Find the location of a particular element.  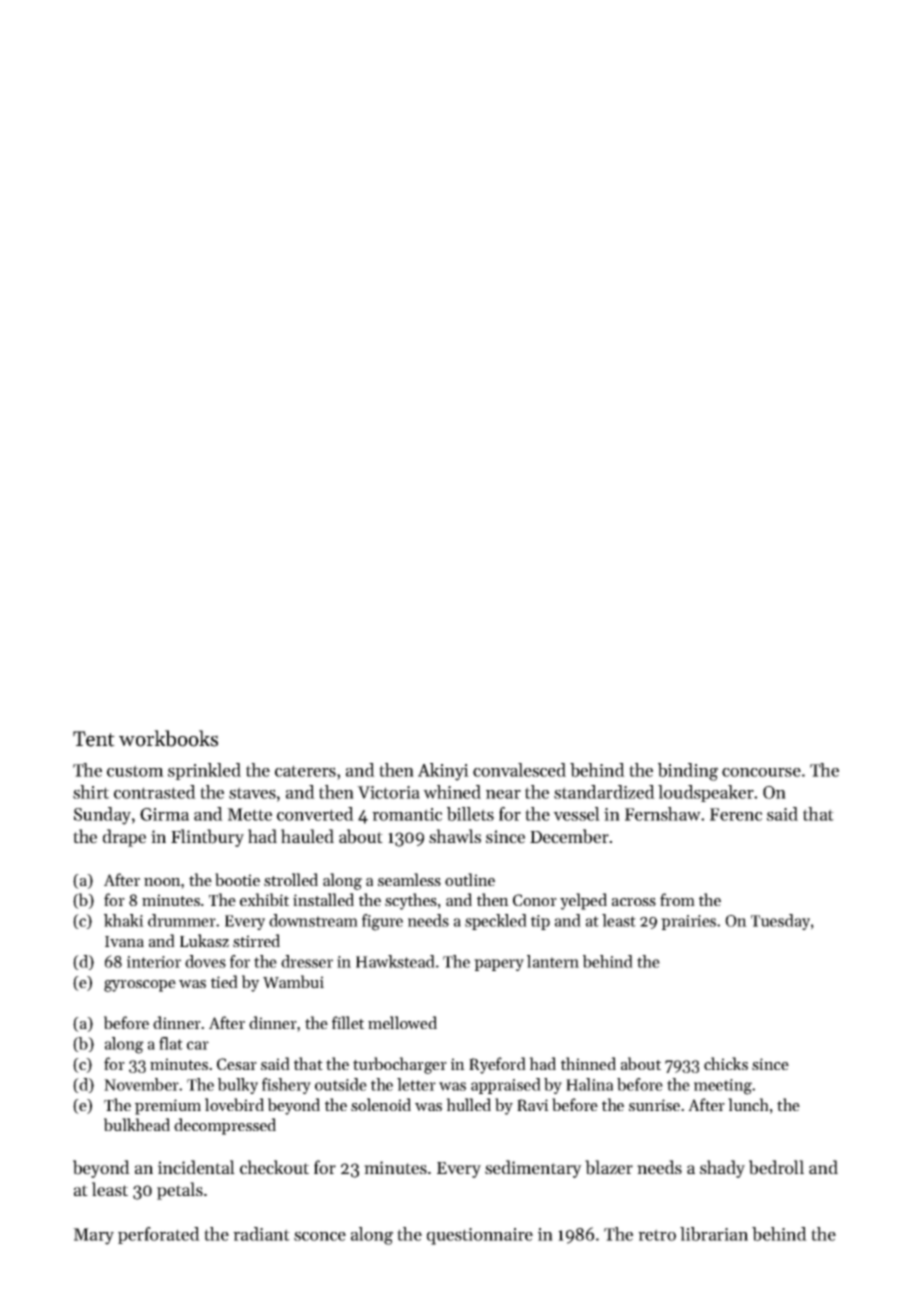

convalesced is located at coordinates (519, 770).
